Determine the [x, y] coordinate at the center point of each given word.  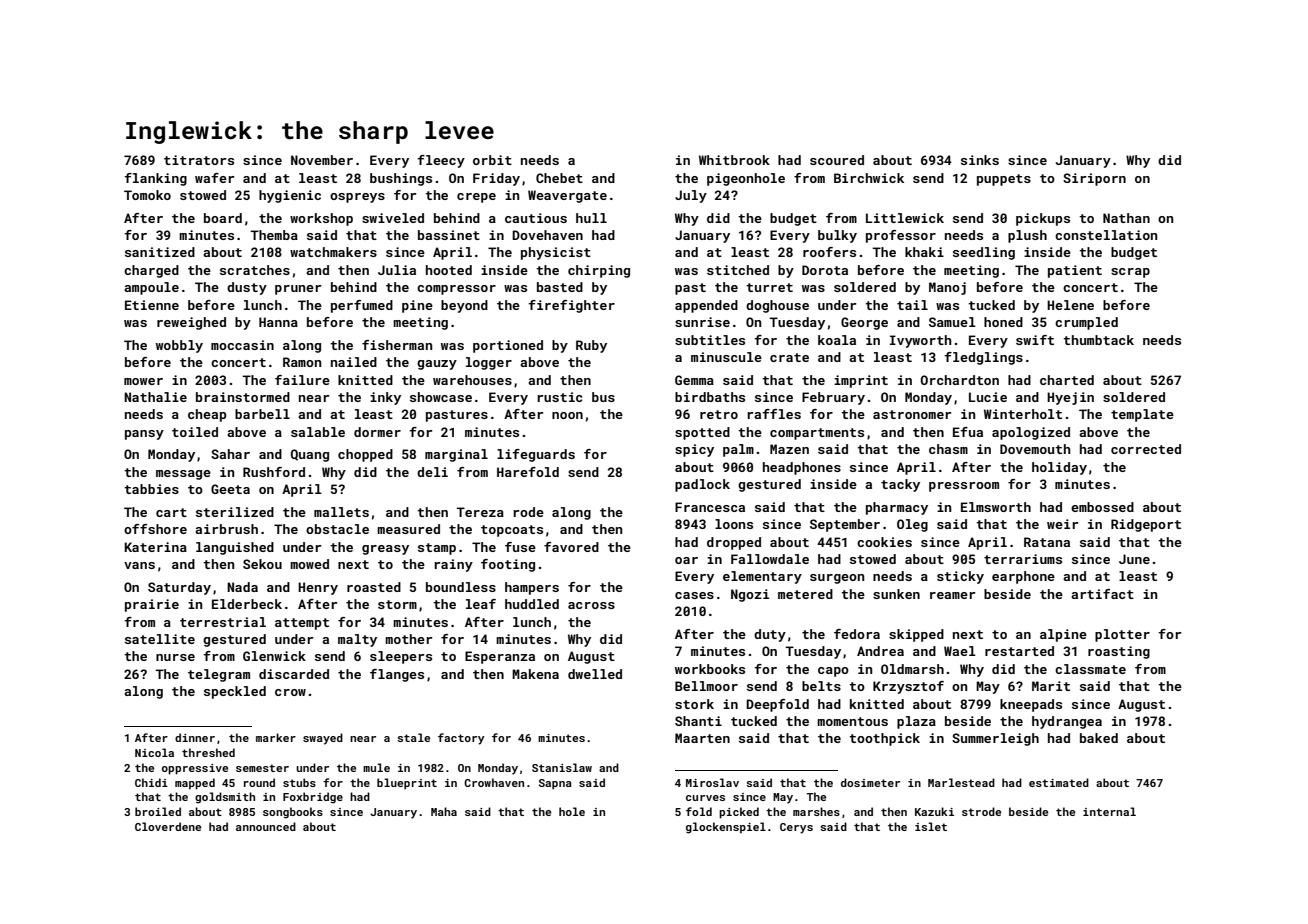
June [1134, 559]
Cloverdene [168, 826]
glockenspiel [726, 828]
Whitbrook [734, 160]
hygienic [290, 196]
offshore [155, 529]
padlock [702, 485]
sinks [980, 160]
